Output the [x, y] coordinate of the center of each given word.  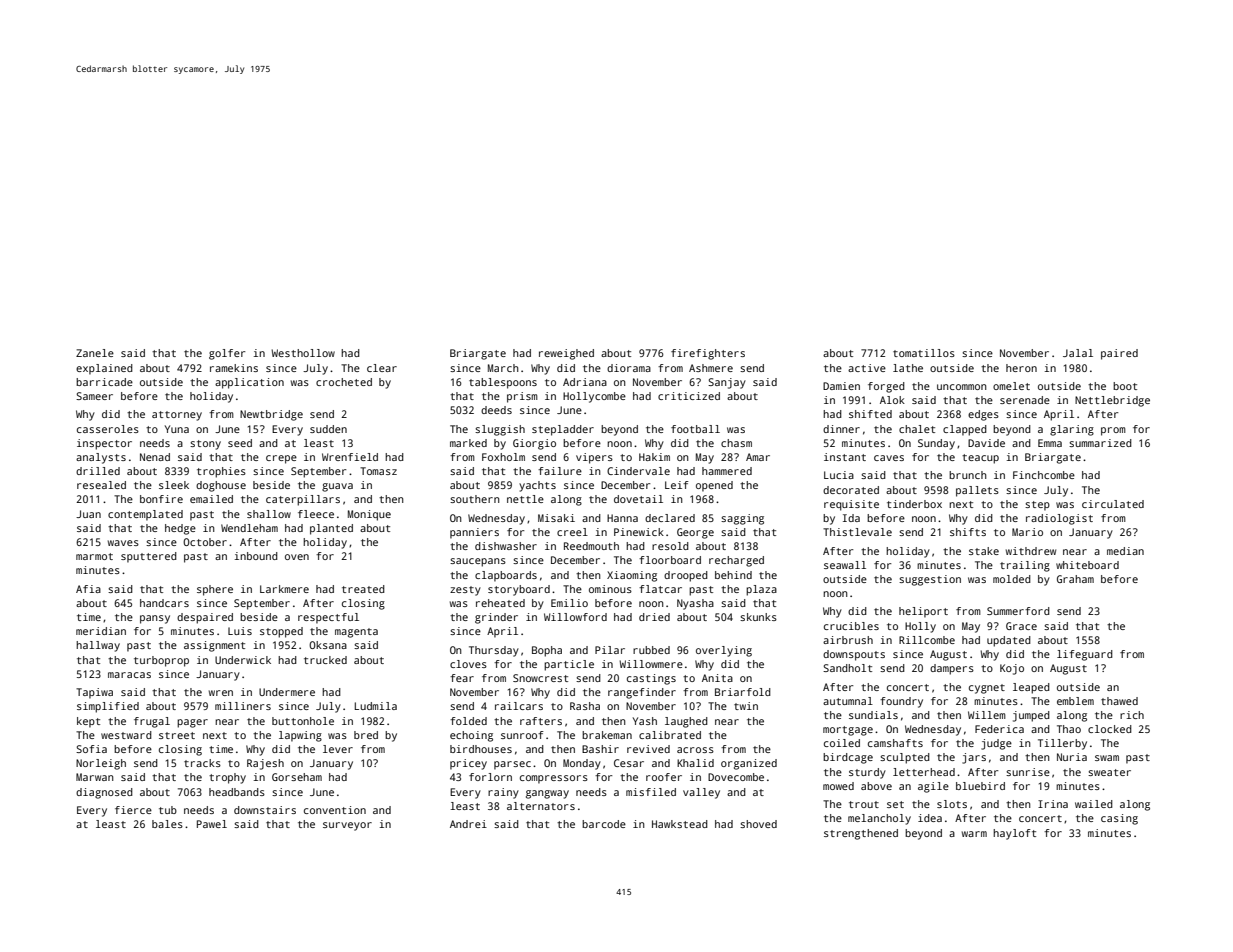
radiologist [1059, 519]
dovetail [638, 499]
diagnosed [104, 793]
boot [1125, 386]
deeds [496, 410]
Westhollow [303, 353]
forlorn [490, 777]
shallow [269, 514]
